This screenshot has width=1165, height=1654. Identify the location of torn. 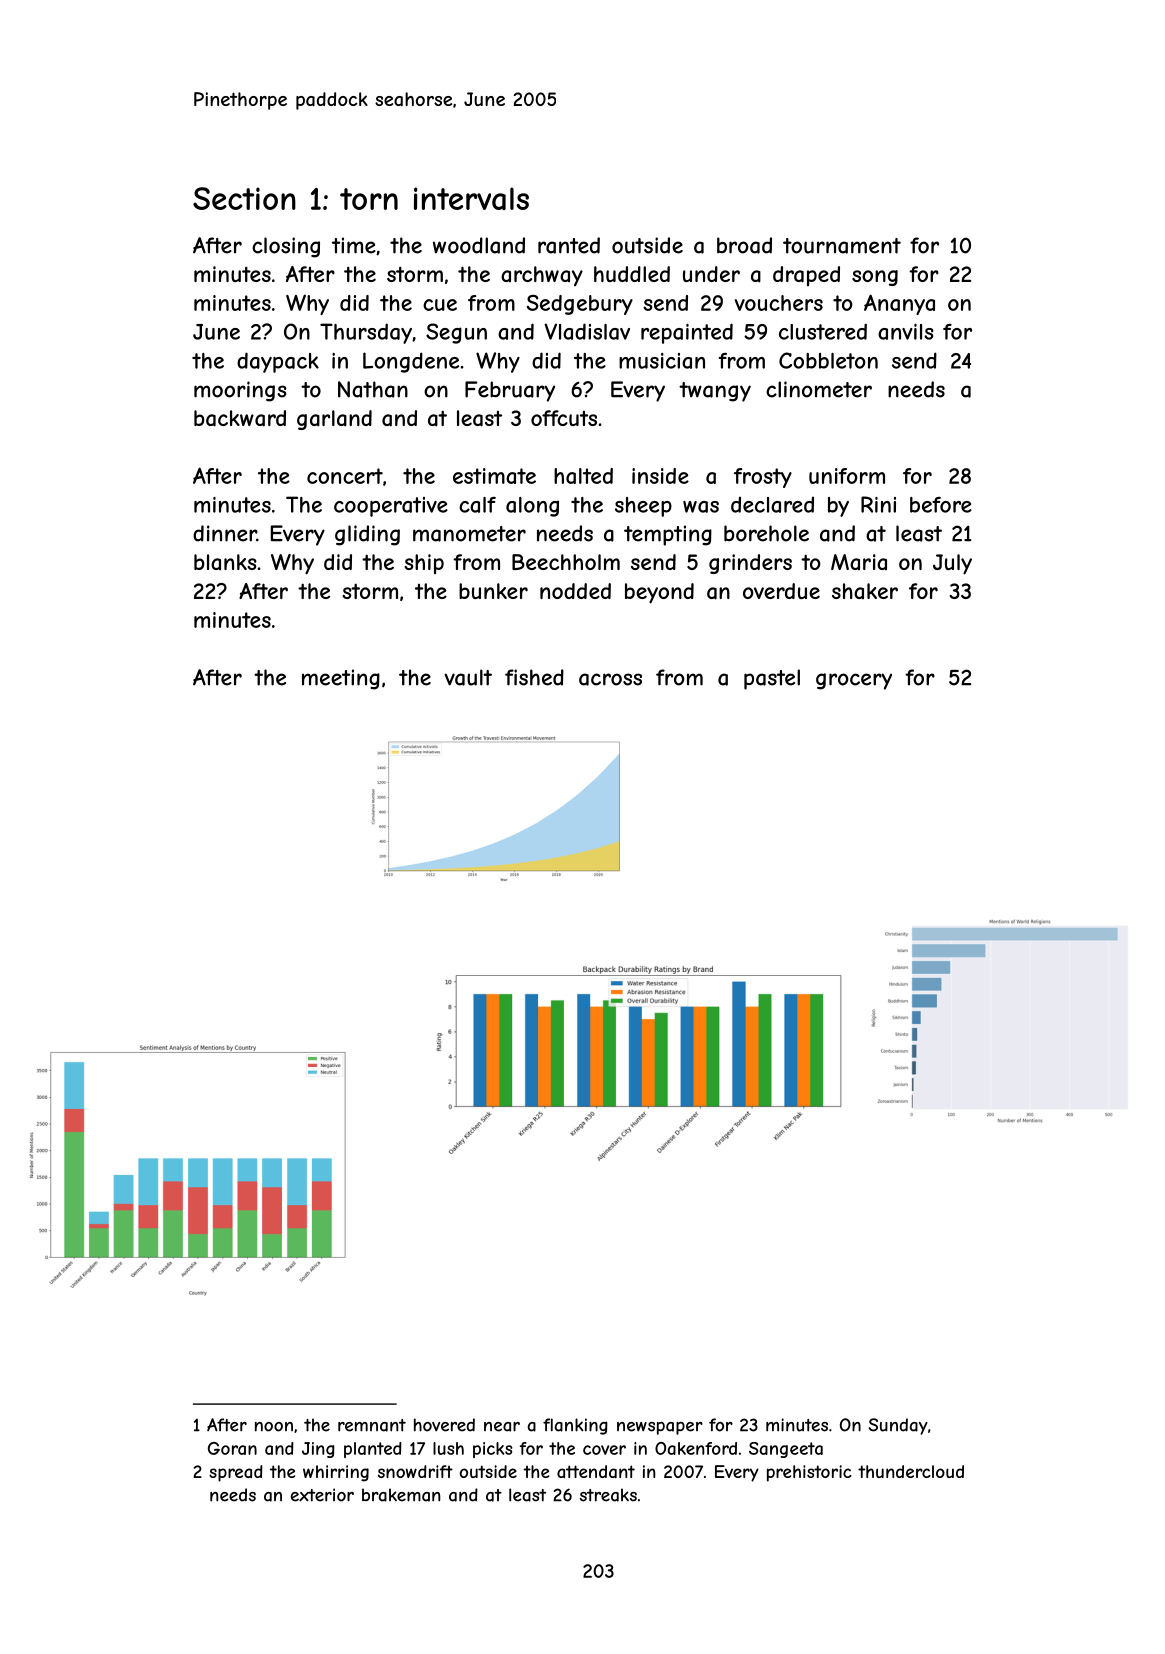
(369, 199).
